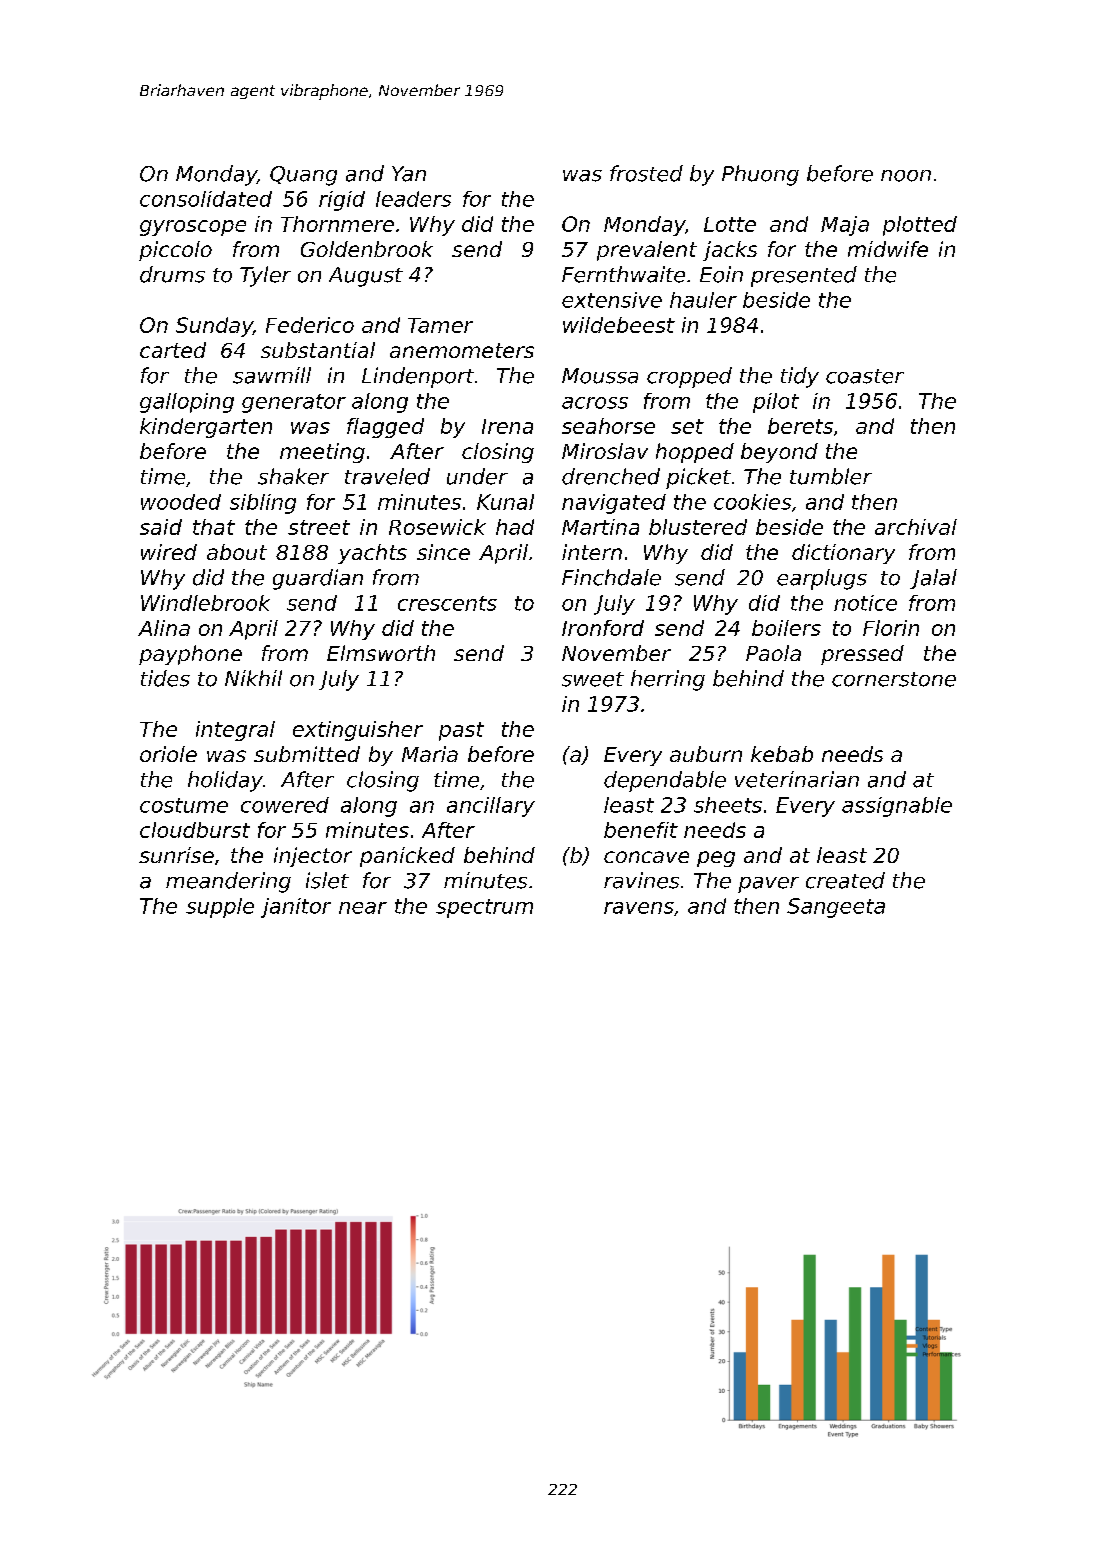 Image resolution: width=1096 pixels, height=1557 pixels. I want to click on since, so click(443, 552).
